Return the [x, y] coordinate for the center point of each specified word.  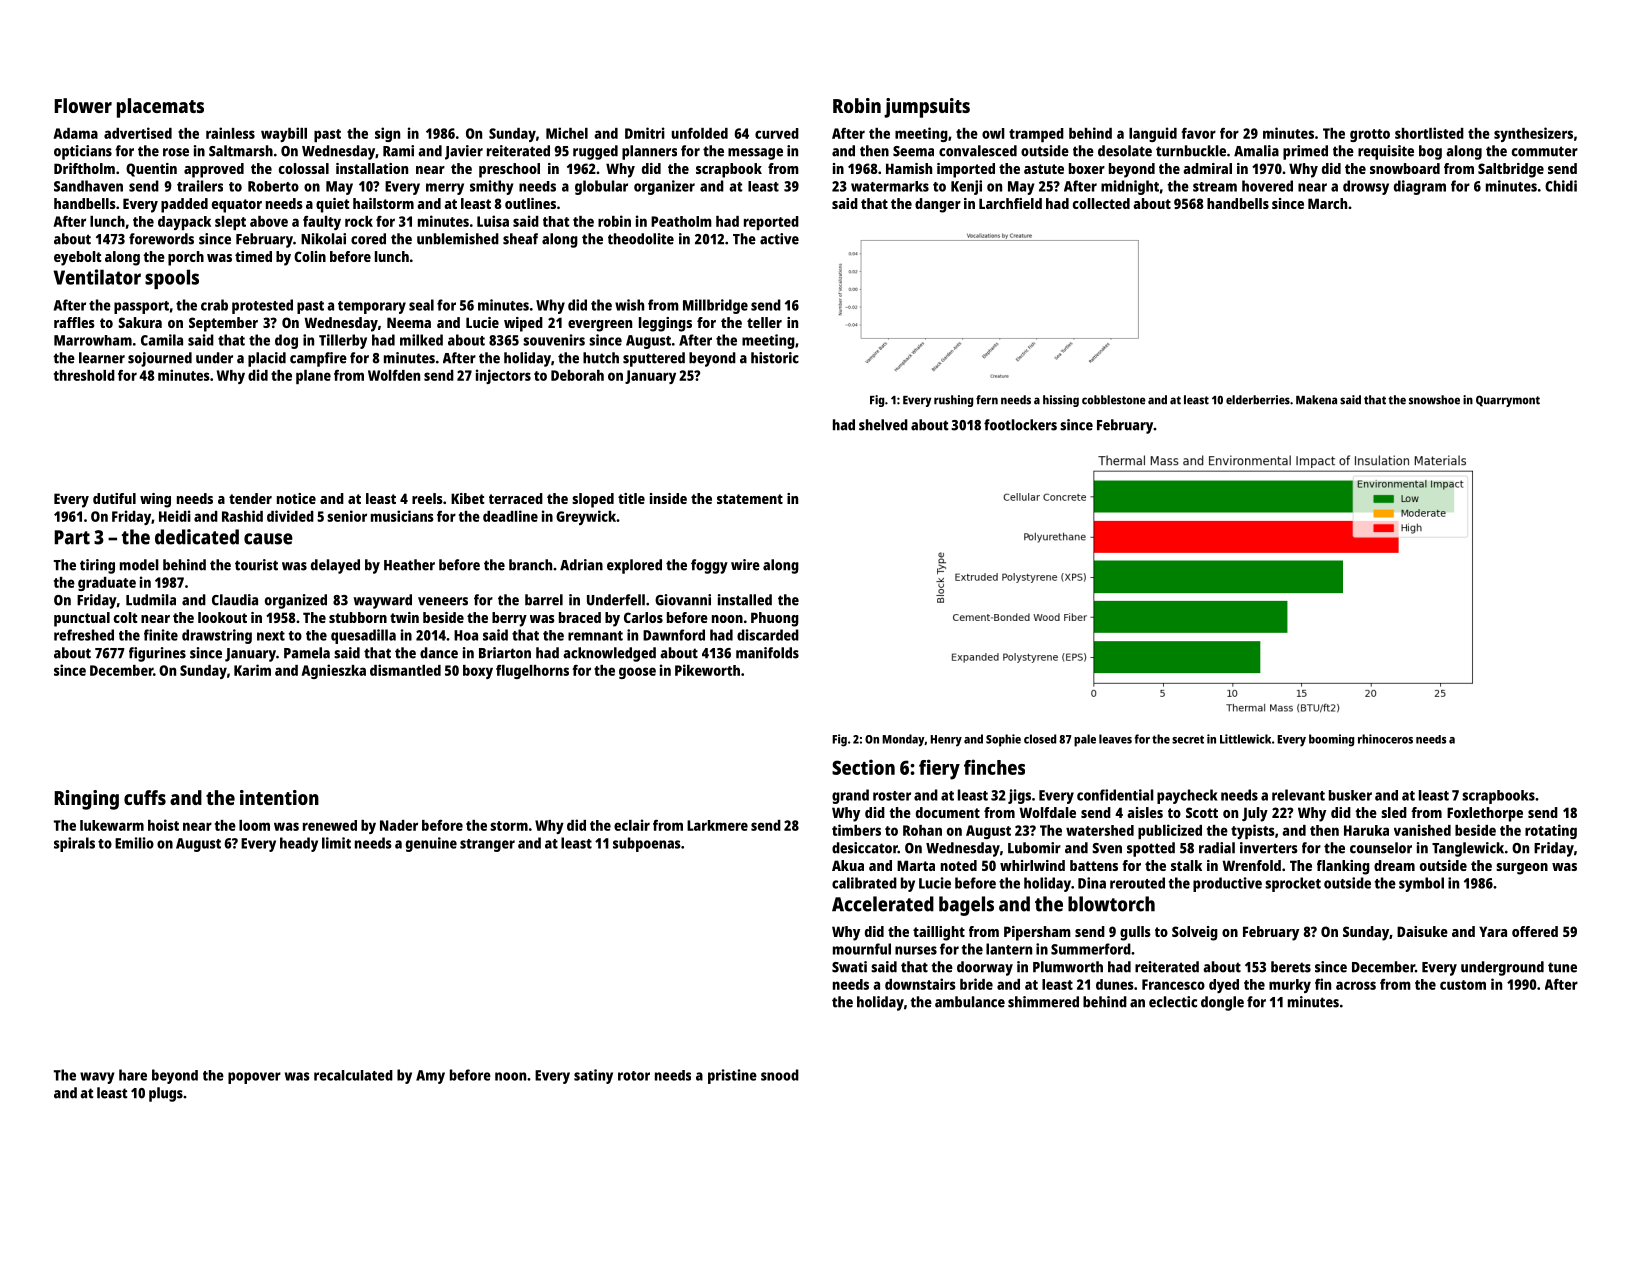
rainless [230, 133]
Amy [430, 1077]
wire [745, 565]
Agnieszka [333, 671]
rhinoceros [1385, 739]
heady [299, 844]
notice [296, 498]
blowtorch [1111, 904]
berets [1291, 967]
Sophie [1003, 740]
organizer [664, 187]
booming [1331, 740]
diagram [1420, 187]
